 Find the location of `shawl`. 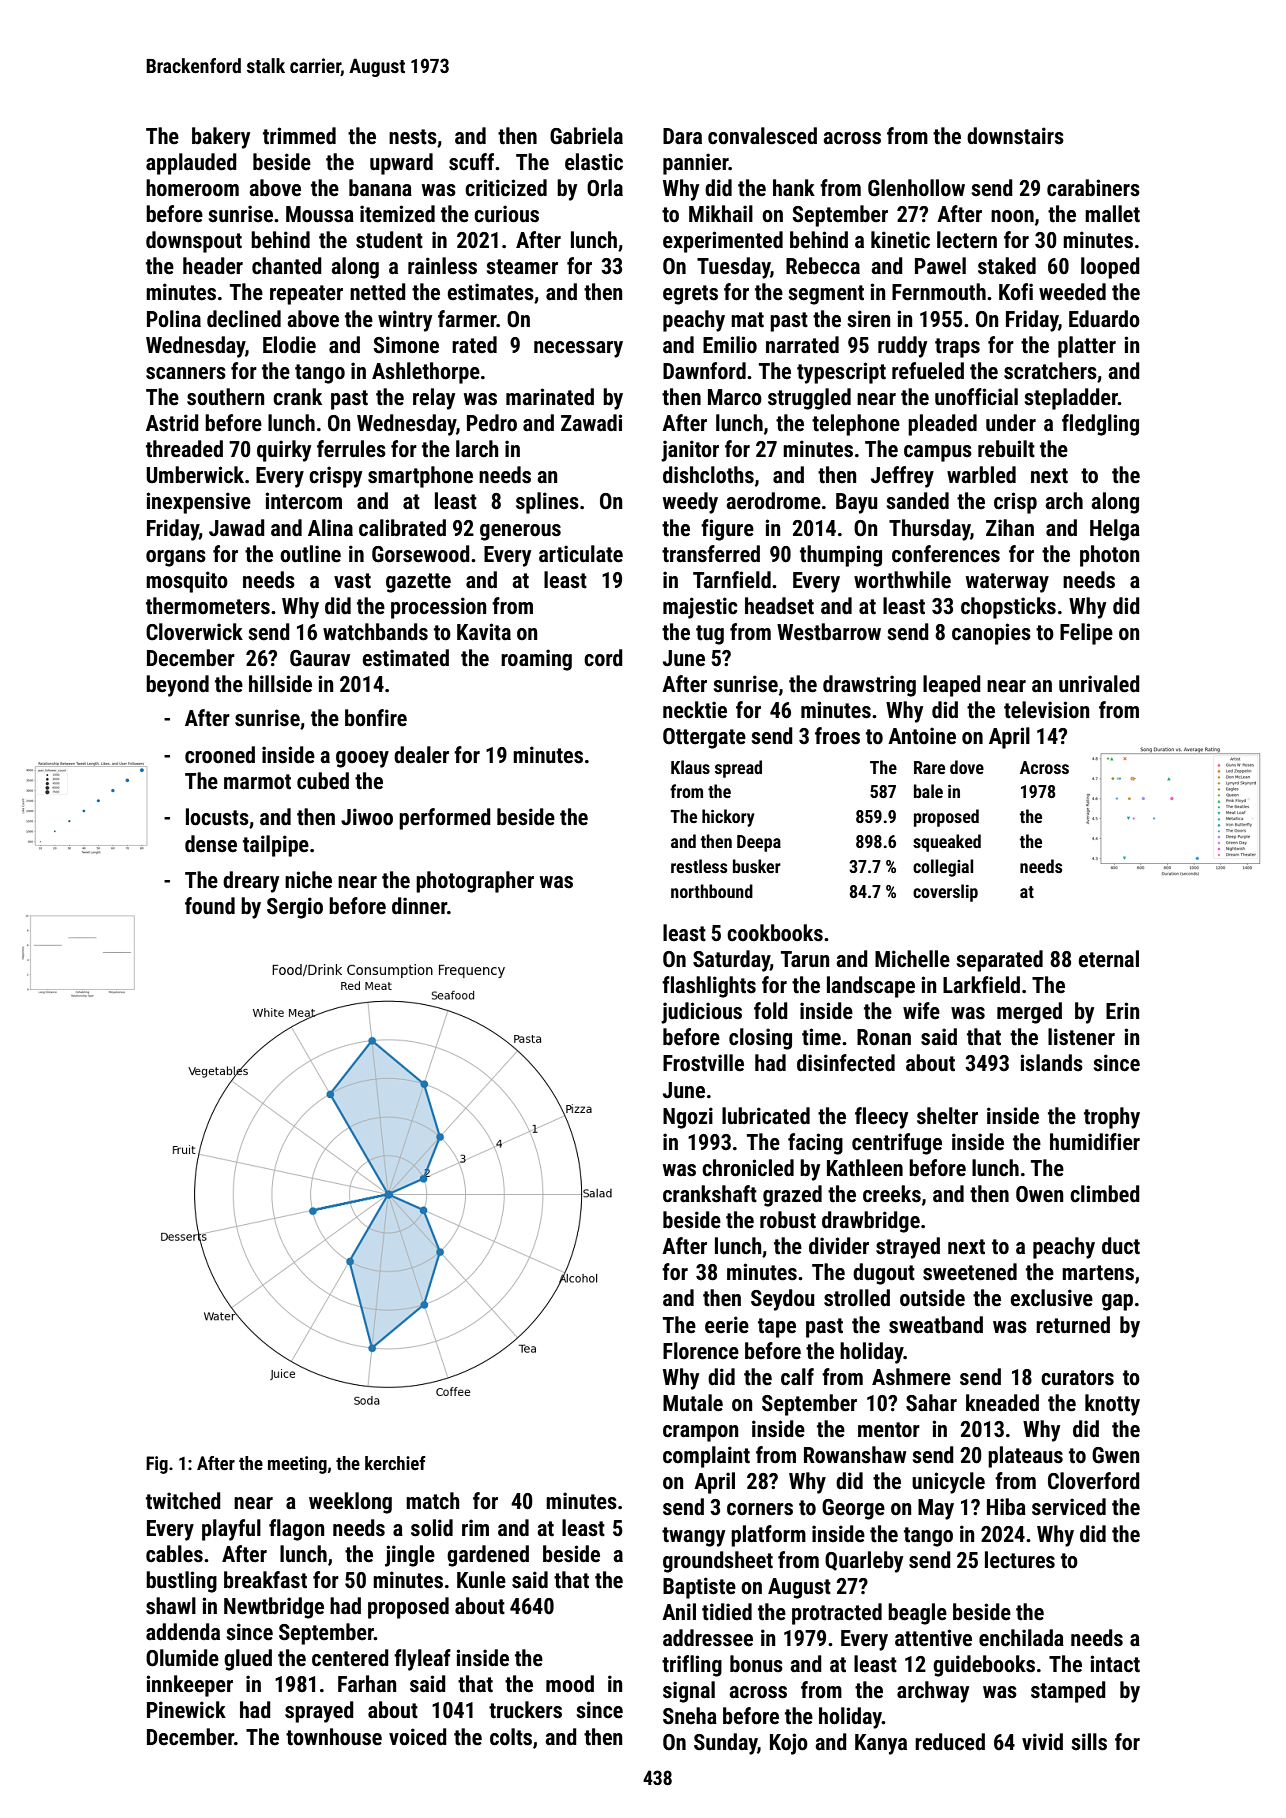

shawl is located at coordinates (171, 1606).
